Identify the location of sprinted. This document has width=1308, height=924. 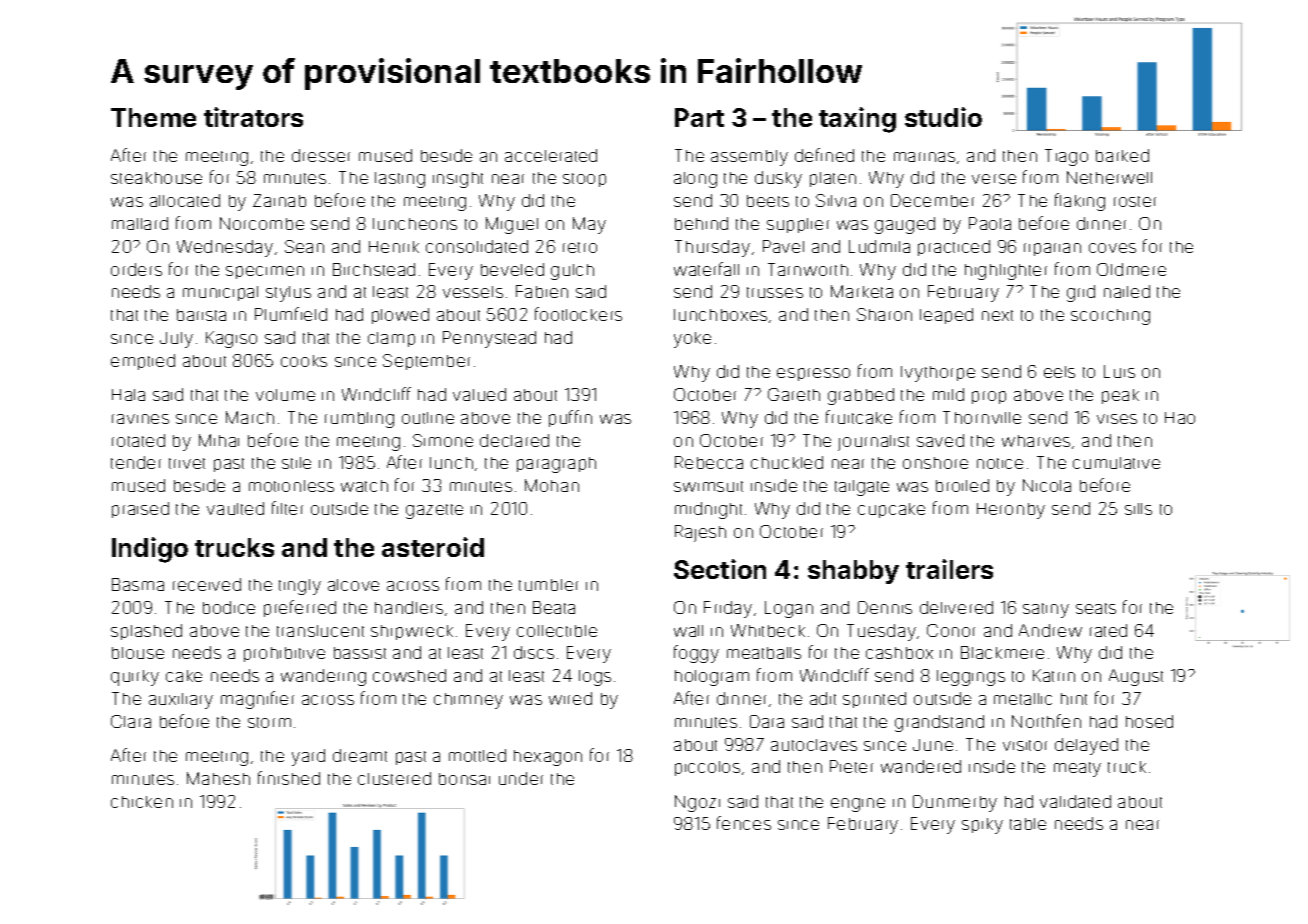
(874, 700).
